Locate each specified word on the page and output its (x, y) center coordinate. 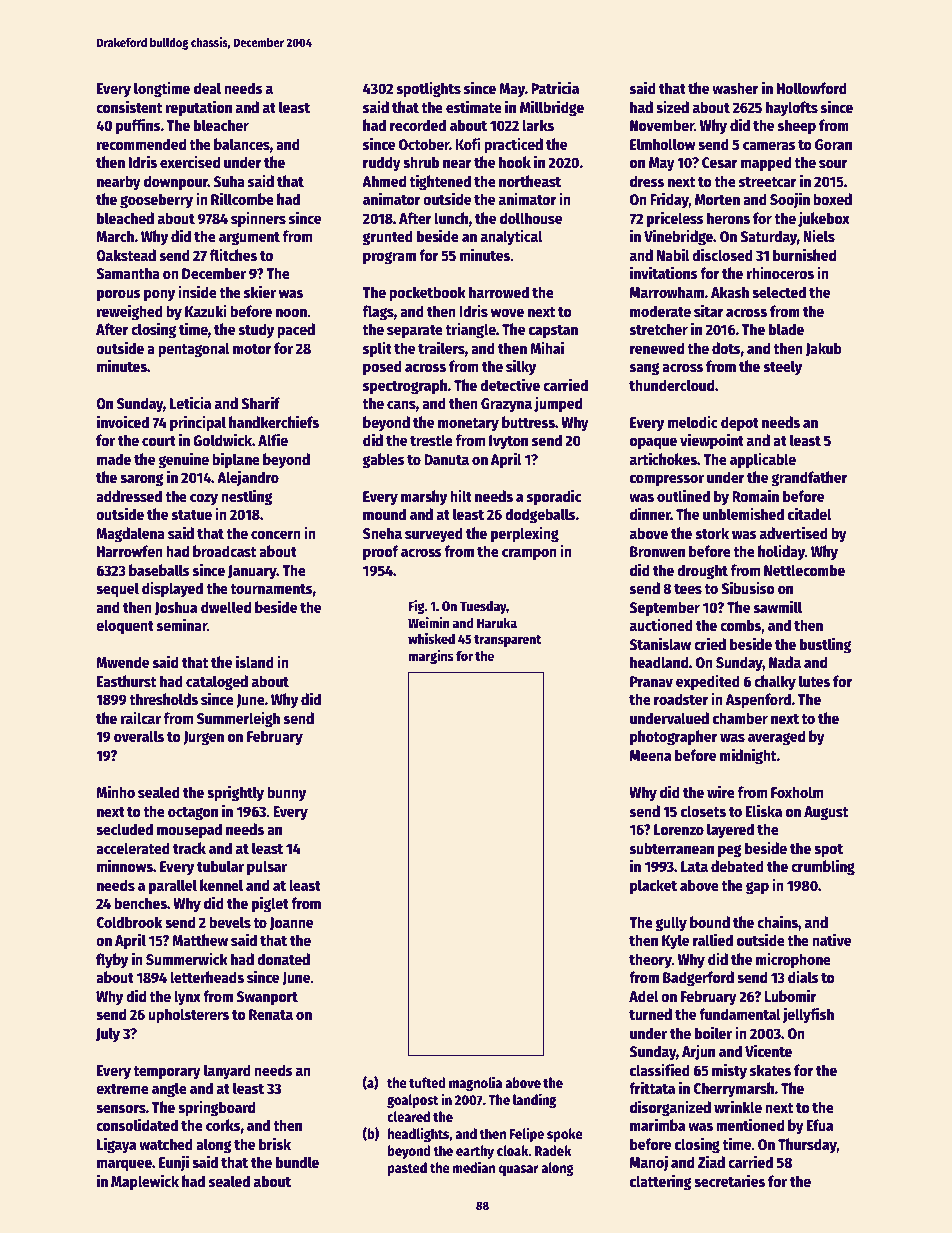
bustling (825, 645)
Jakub (824, 349)
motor (252, 349)
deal (207, 88)
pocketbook (427, 294)
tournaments (271, 589)
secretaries (729, 1180)
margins (431, 657)
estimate (474, 106)
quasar (519, 1170)
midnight (748, 756)
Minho (115, 791)
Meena (650, 755)
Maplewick (145, 1182)
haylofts (792, 109)
